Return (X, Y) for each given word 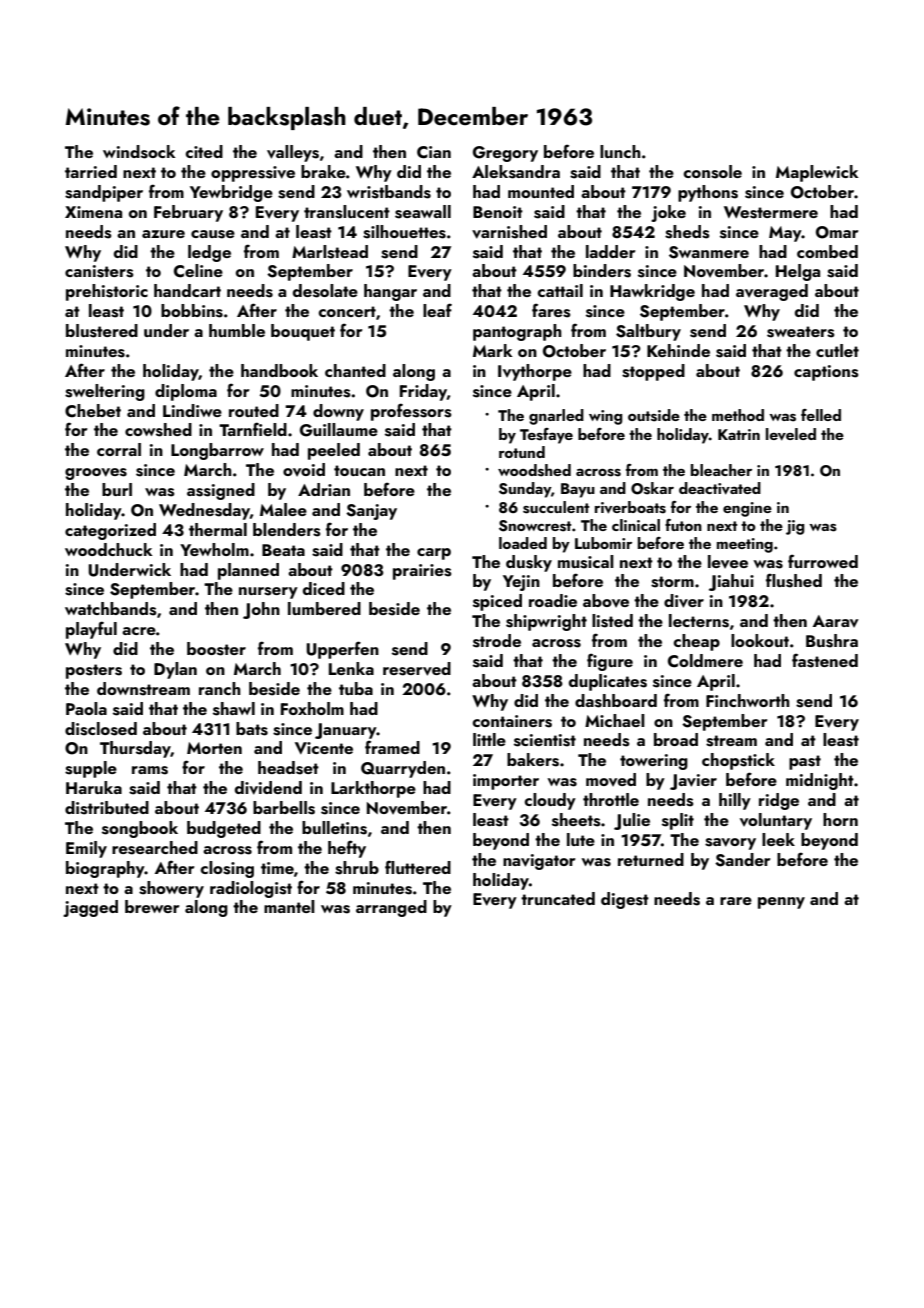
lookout (760, 640)
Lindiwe (192, 410)
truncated (558, 898)
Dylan (175, 670)
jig (795, 527)
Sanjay (371, 512)
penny (781, 903)
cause (213, 234)
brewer (152, 906)
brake (323, 171)
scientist (545, 740)
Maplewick (817, 173)
